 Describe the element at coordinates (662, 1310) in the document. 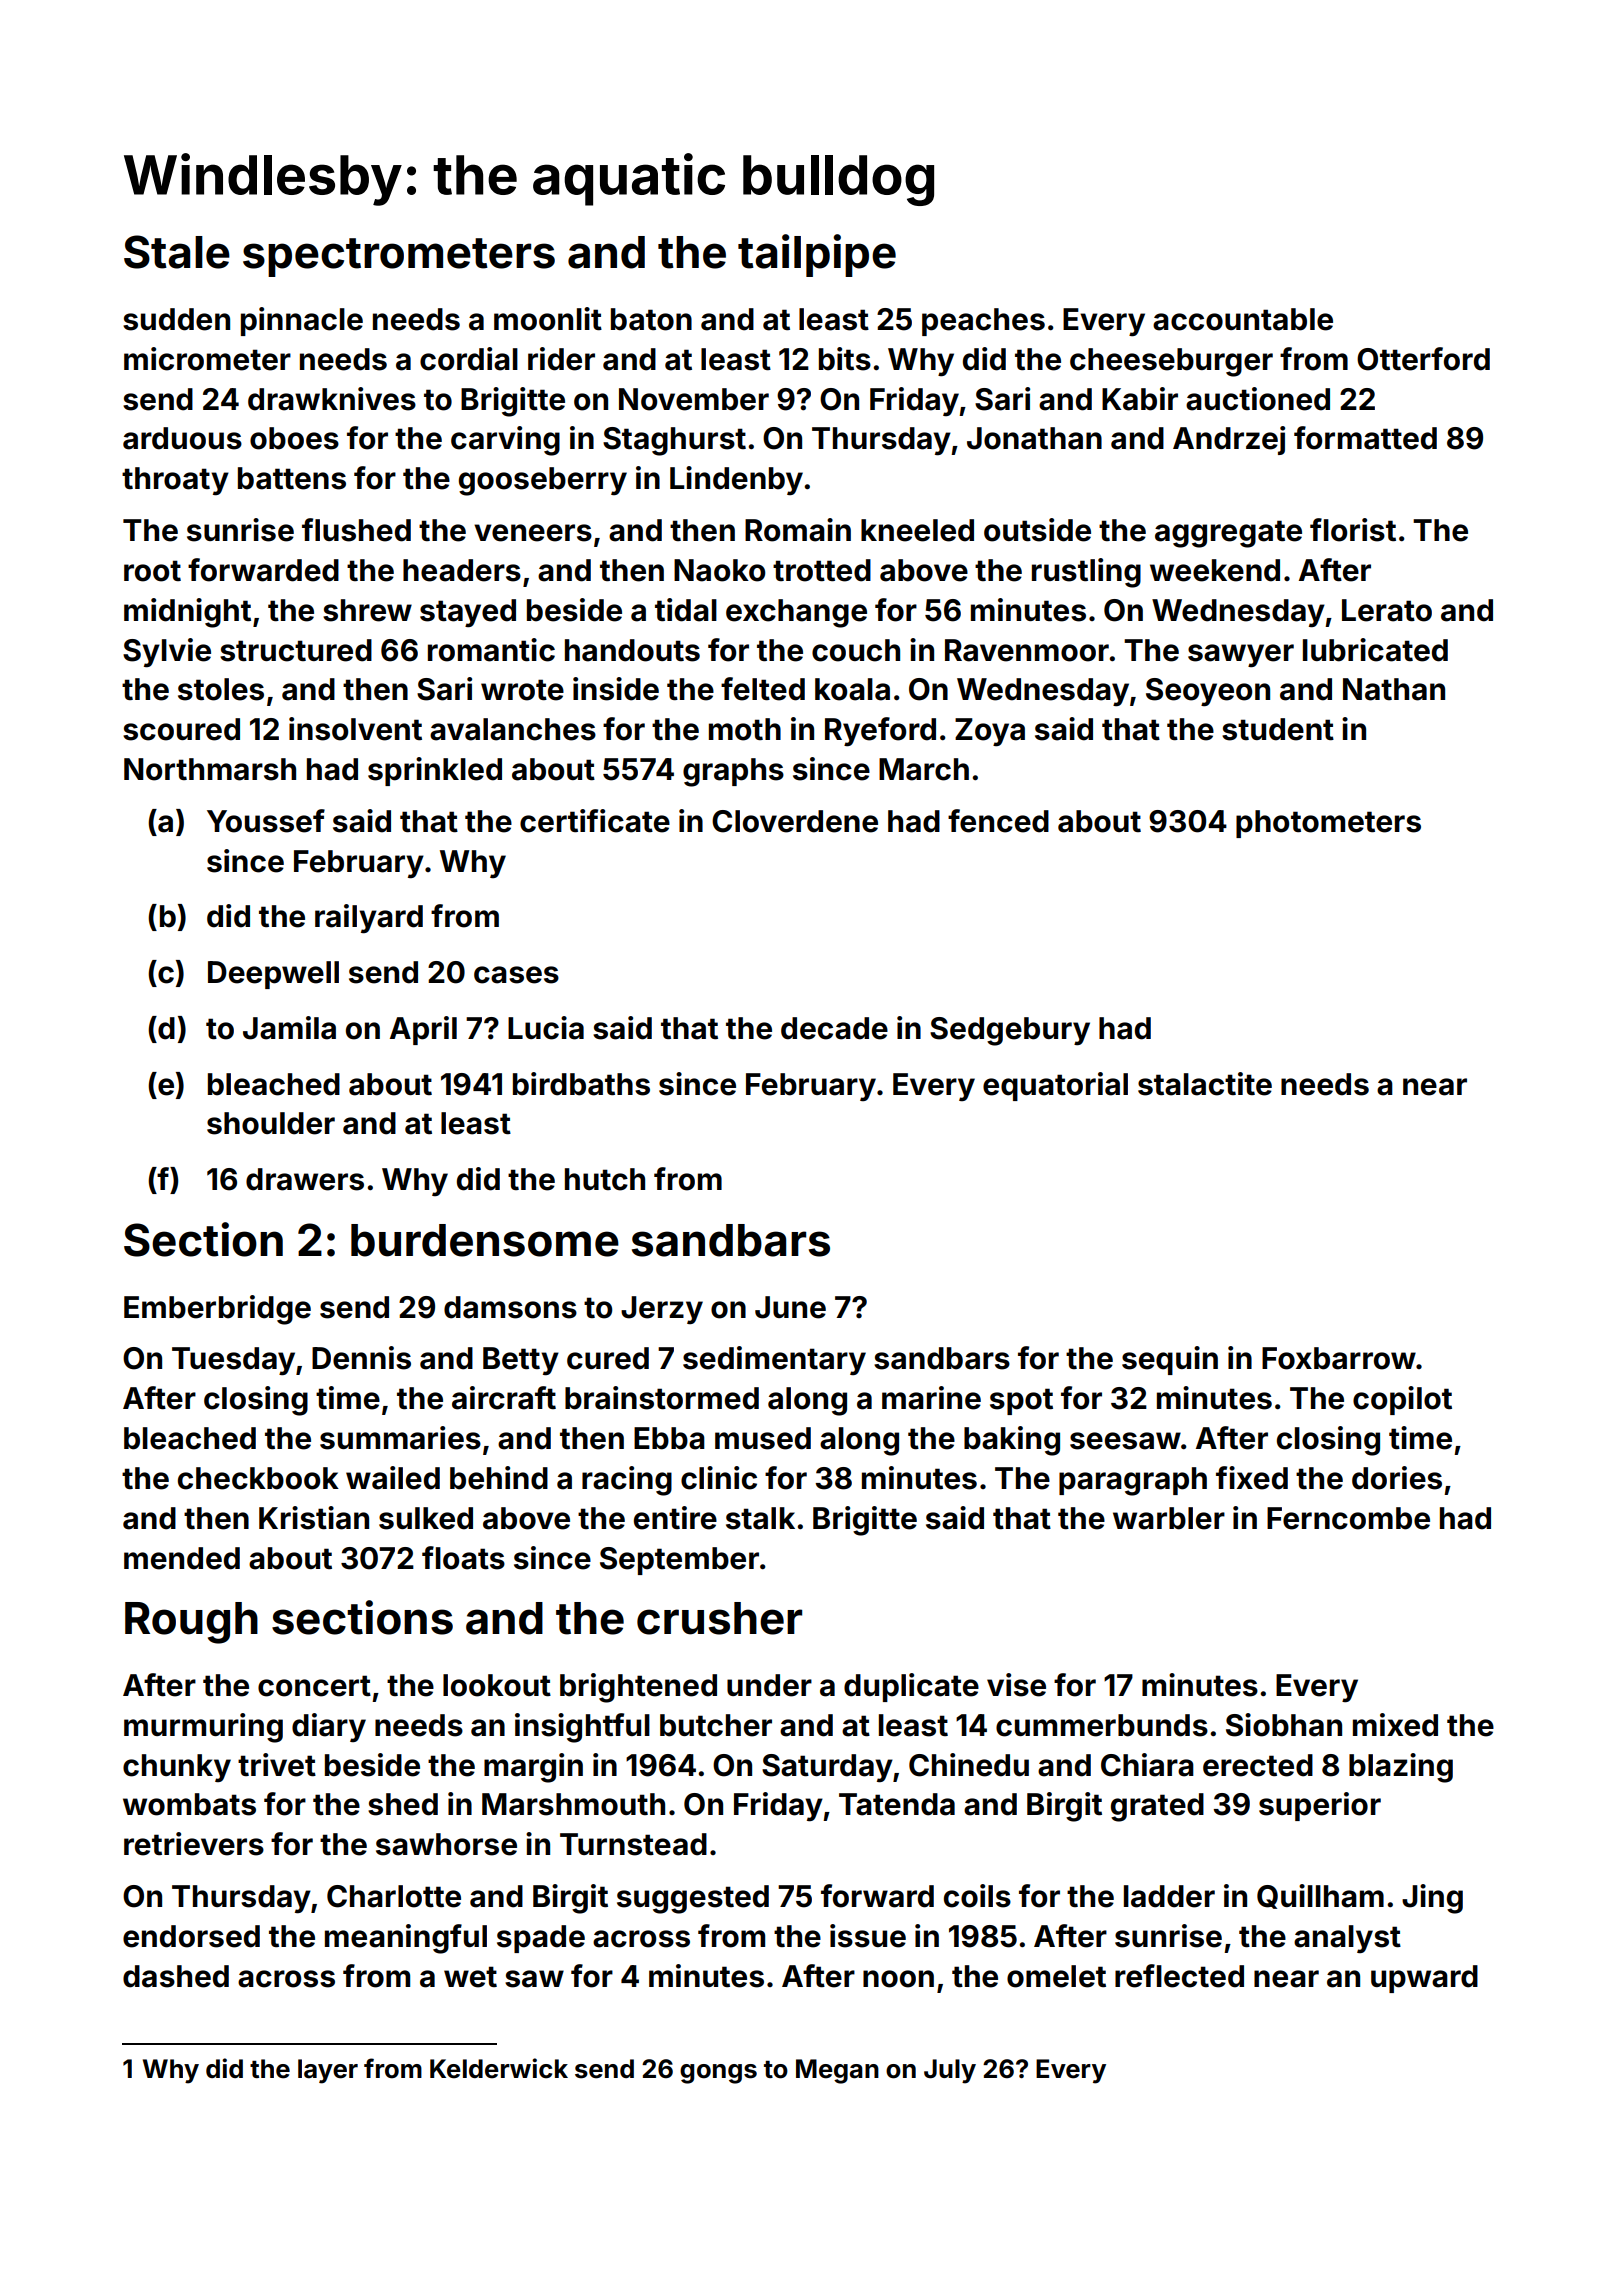

I see `Jerzy` at that location.
